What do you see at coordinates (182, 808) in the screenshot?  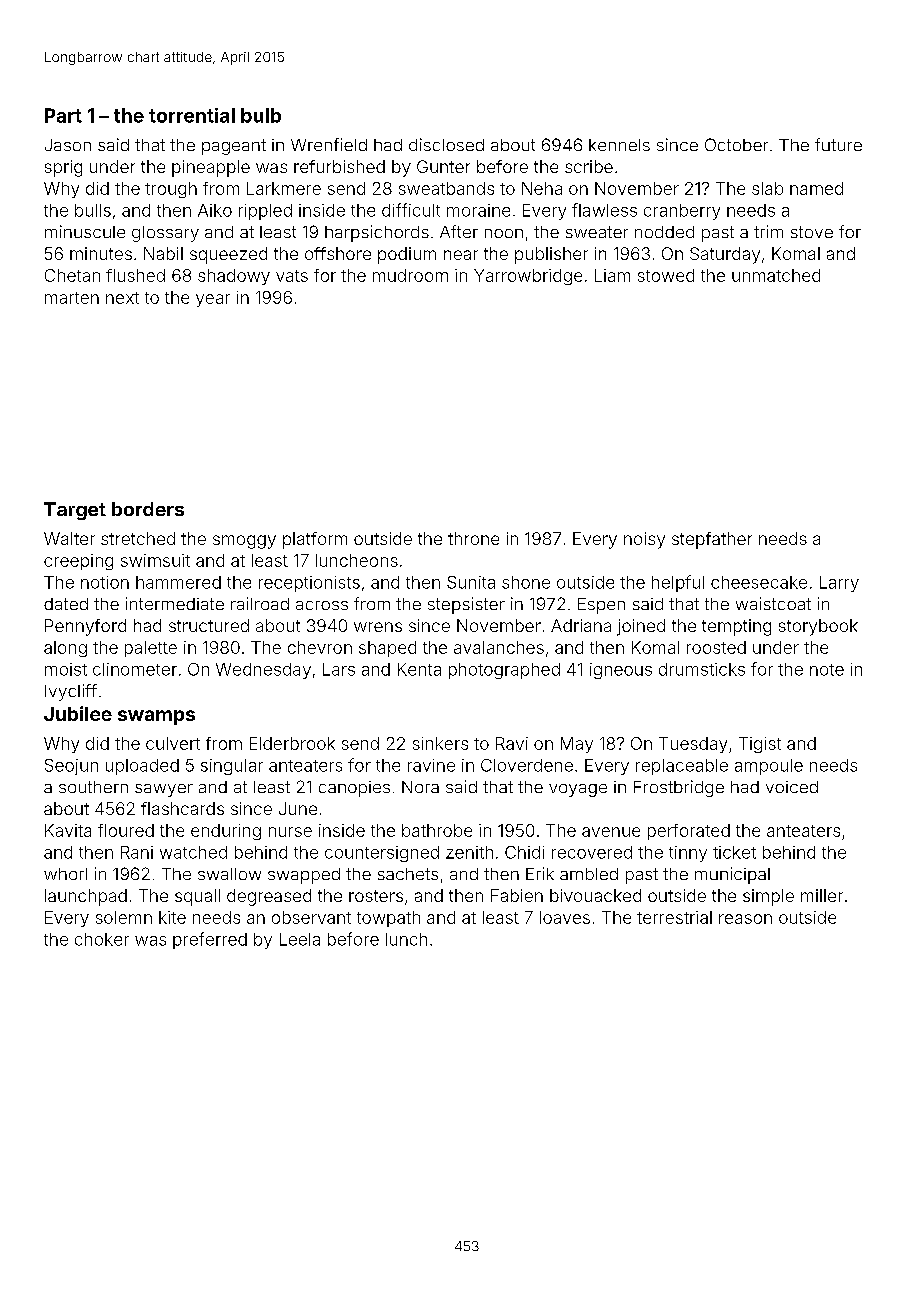 I see `flashcards` at bounding box center [182, 808].
